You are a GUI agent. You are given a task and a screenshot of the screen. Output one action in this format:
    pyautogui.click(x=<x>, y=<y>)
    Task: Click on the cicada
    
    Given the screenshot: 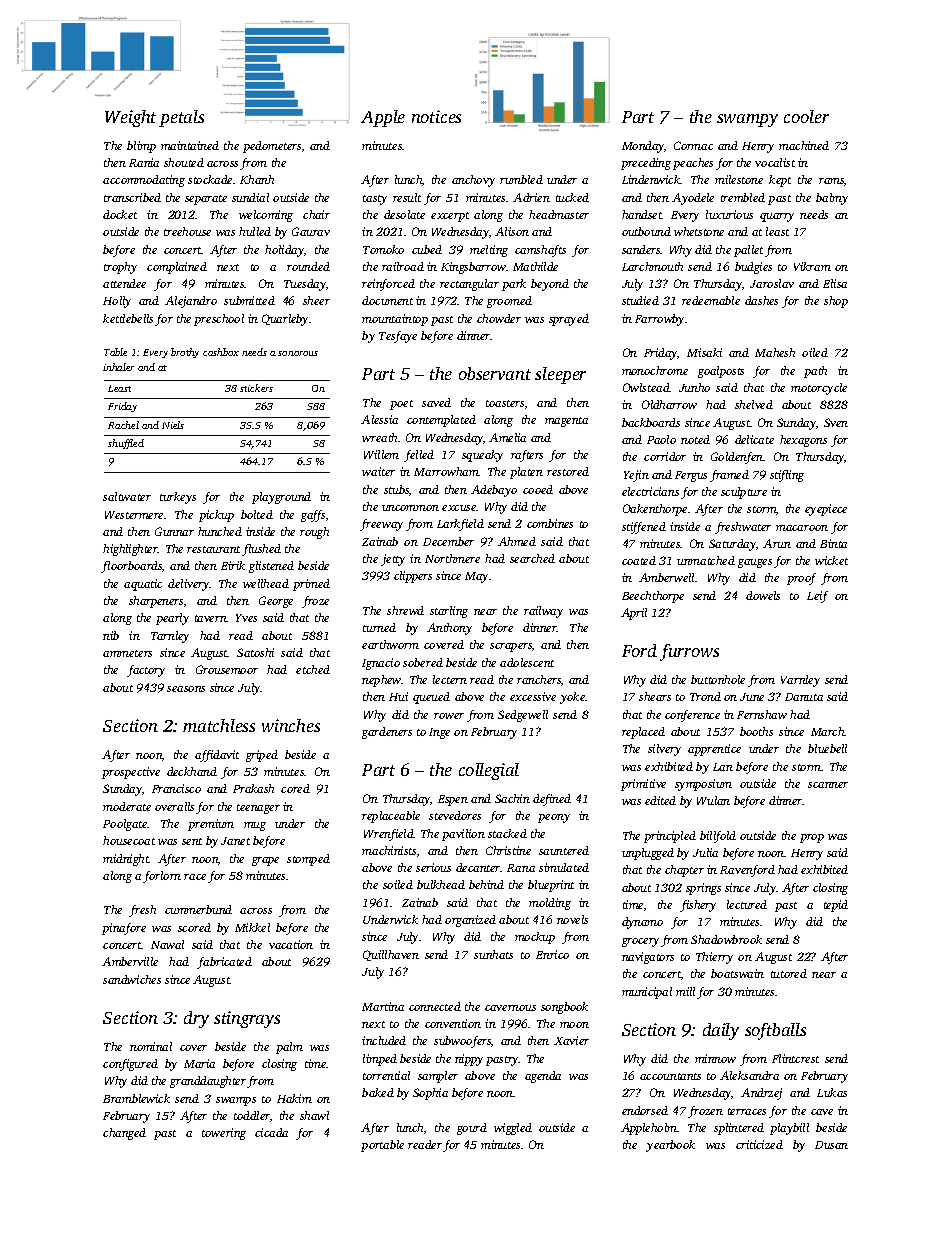 What is the action you would take?
    pyautogui.click(x=271, y=1132)
